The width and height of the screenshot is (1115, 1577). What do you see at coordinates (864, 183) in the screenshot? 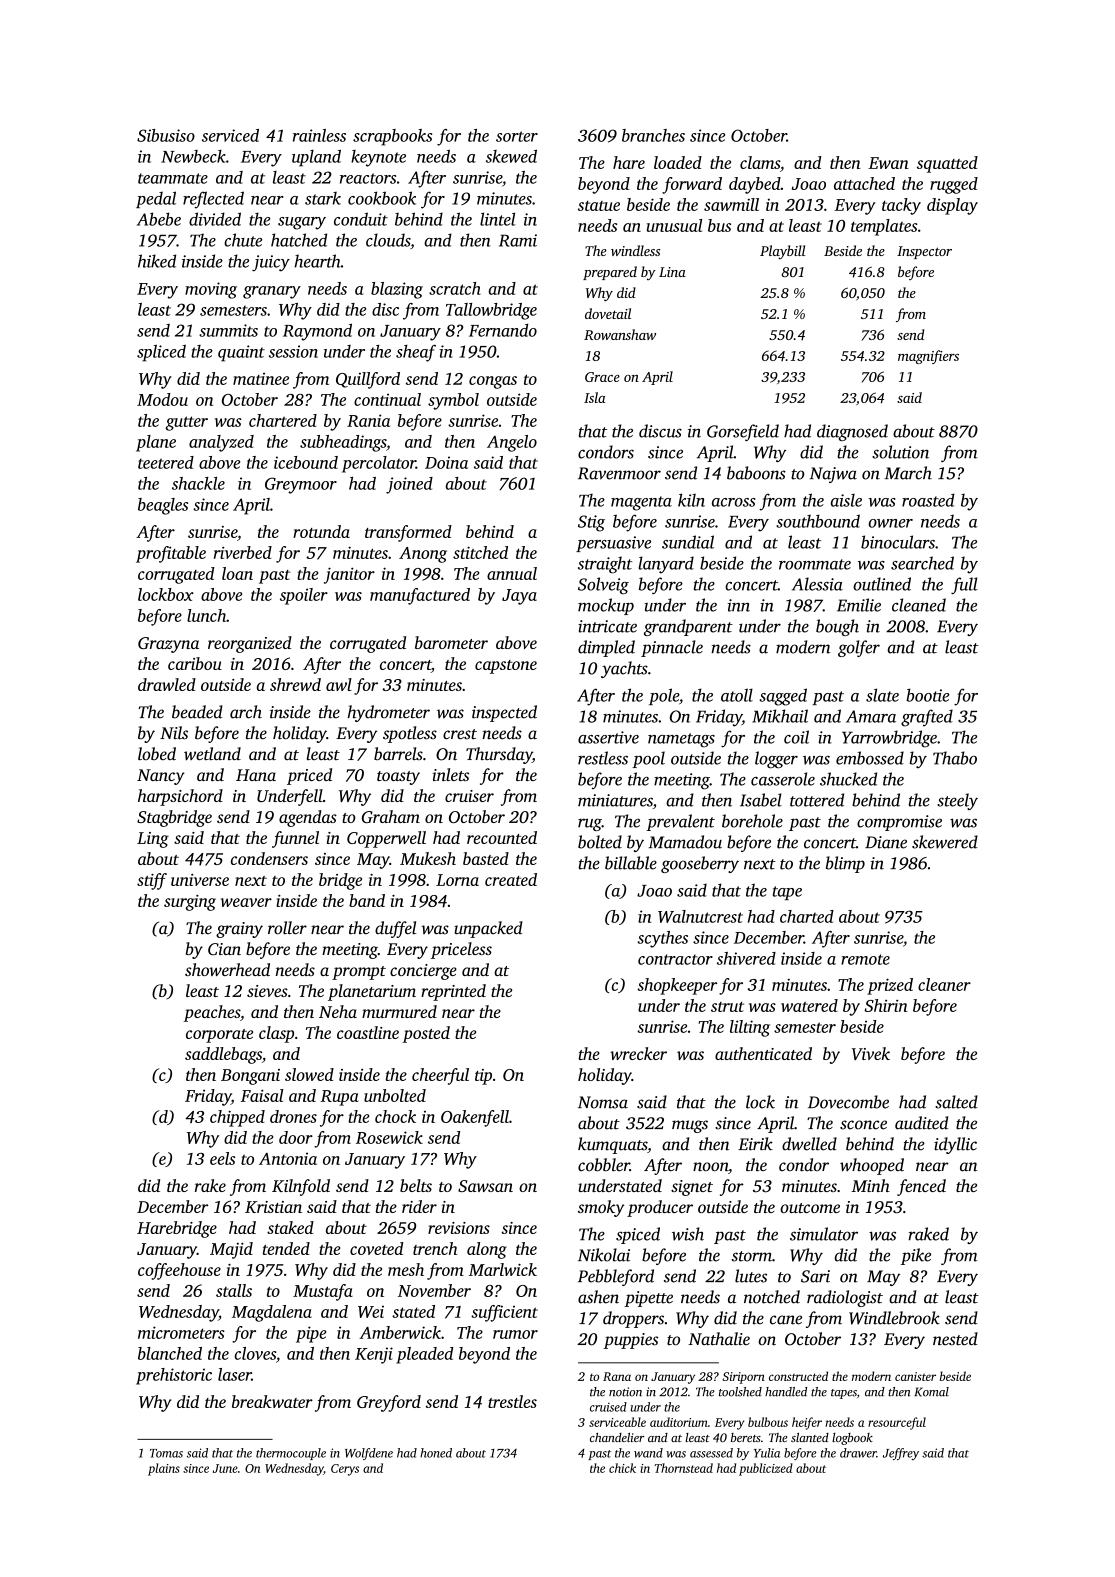
I see `attached` at bounding box center [864, 183].
